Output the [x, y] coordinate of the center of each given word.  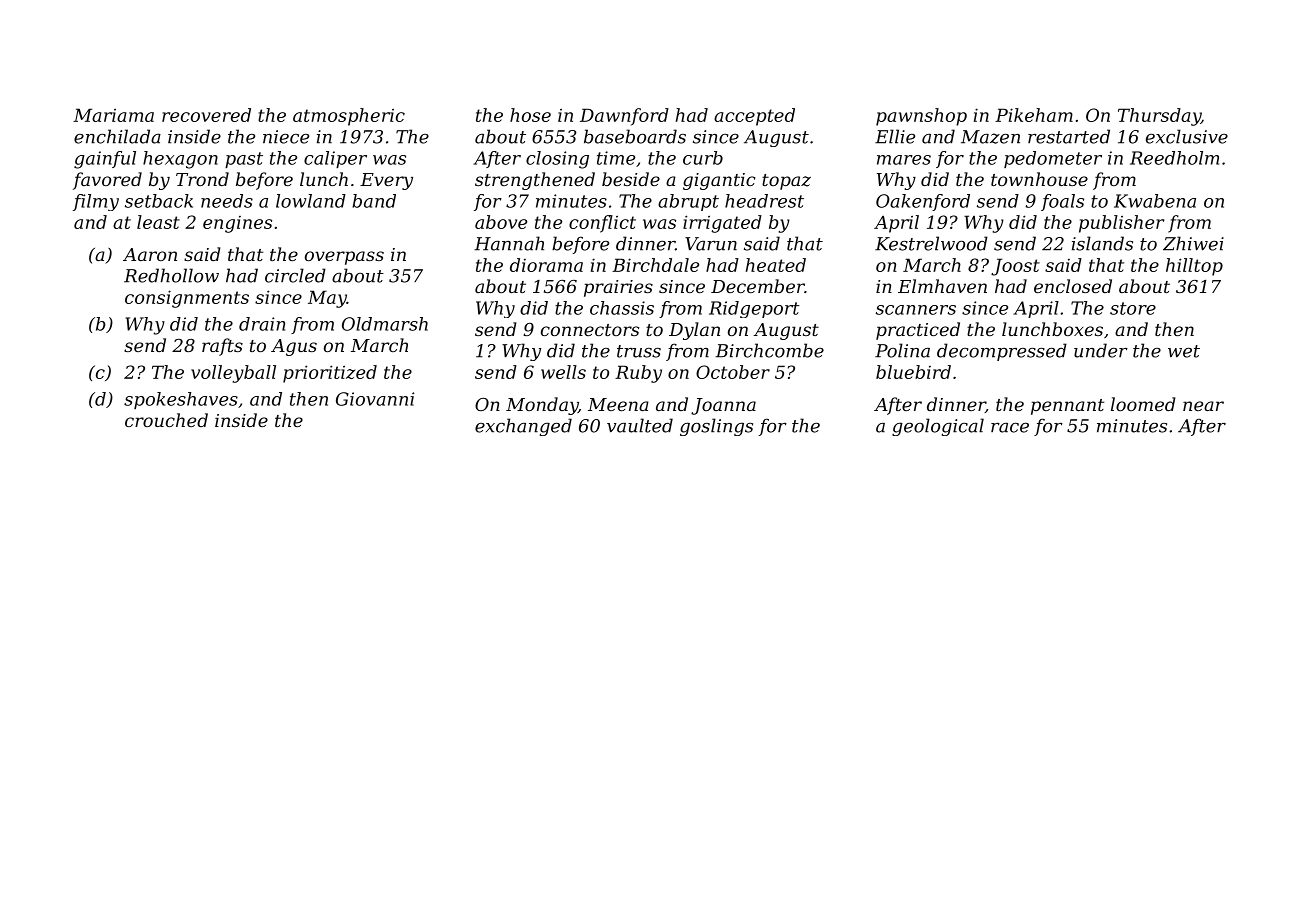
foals [1062, 202]
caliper [335, 159]
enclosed [1073, 286]
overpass [344, 258]
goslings [716, 427]
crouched [166, 420]
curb [703, 158]
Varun [711, 244]
